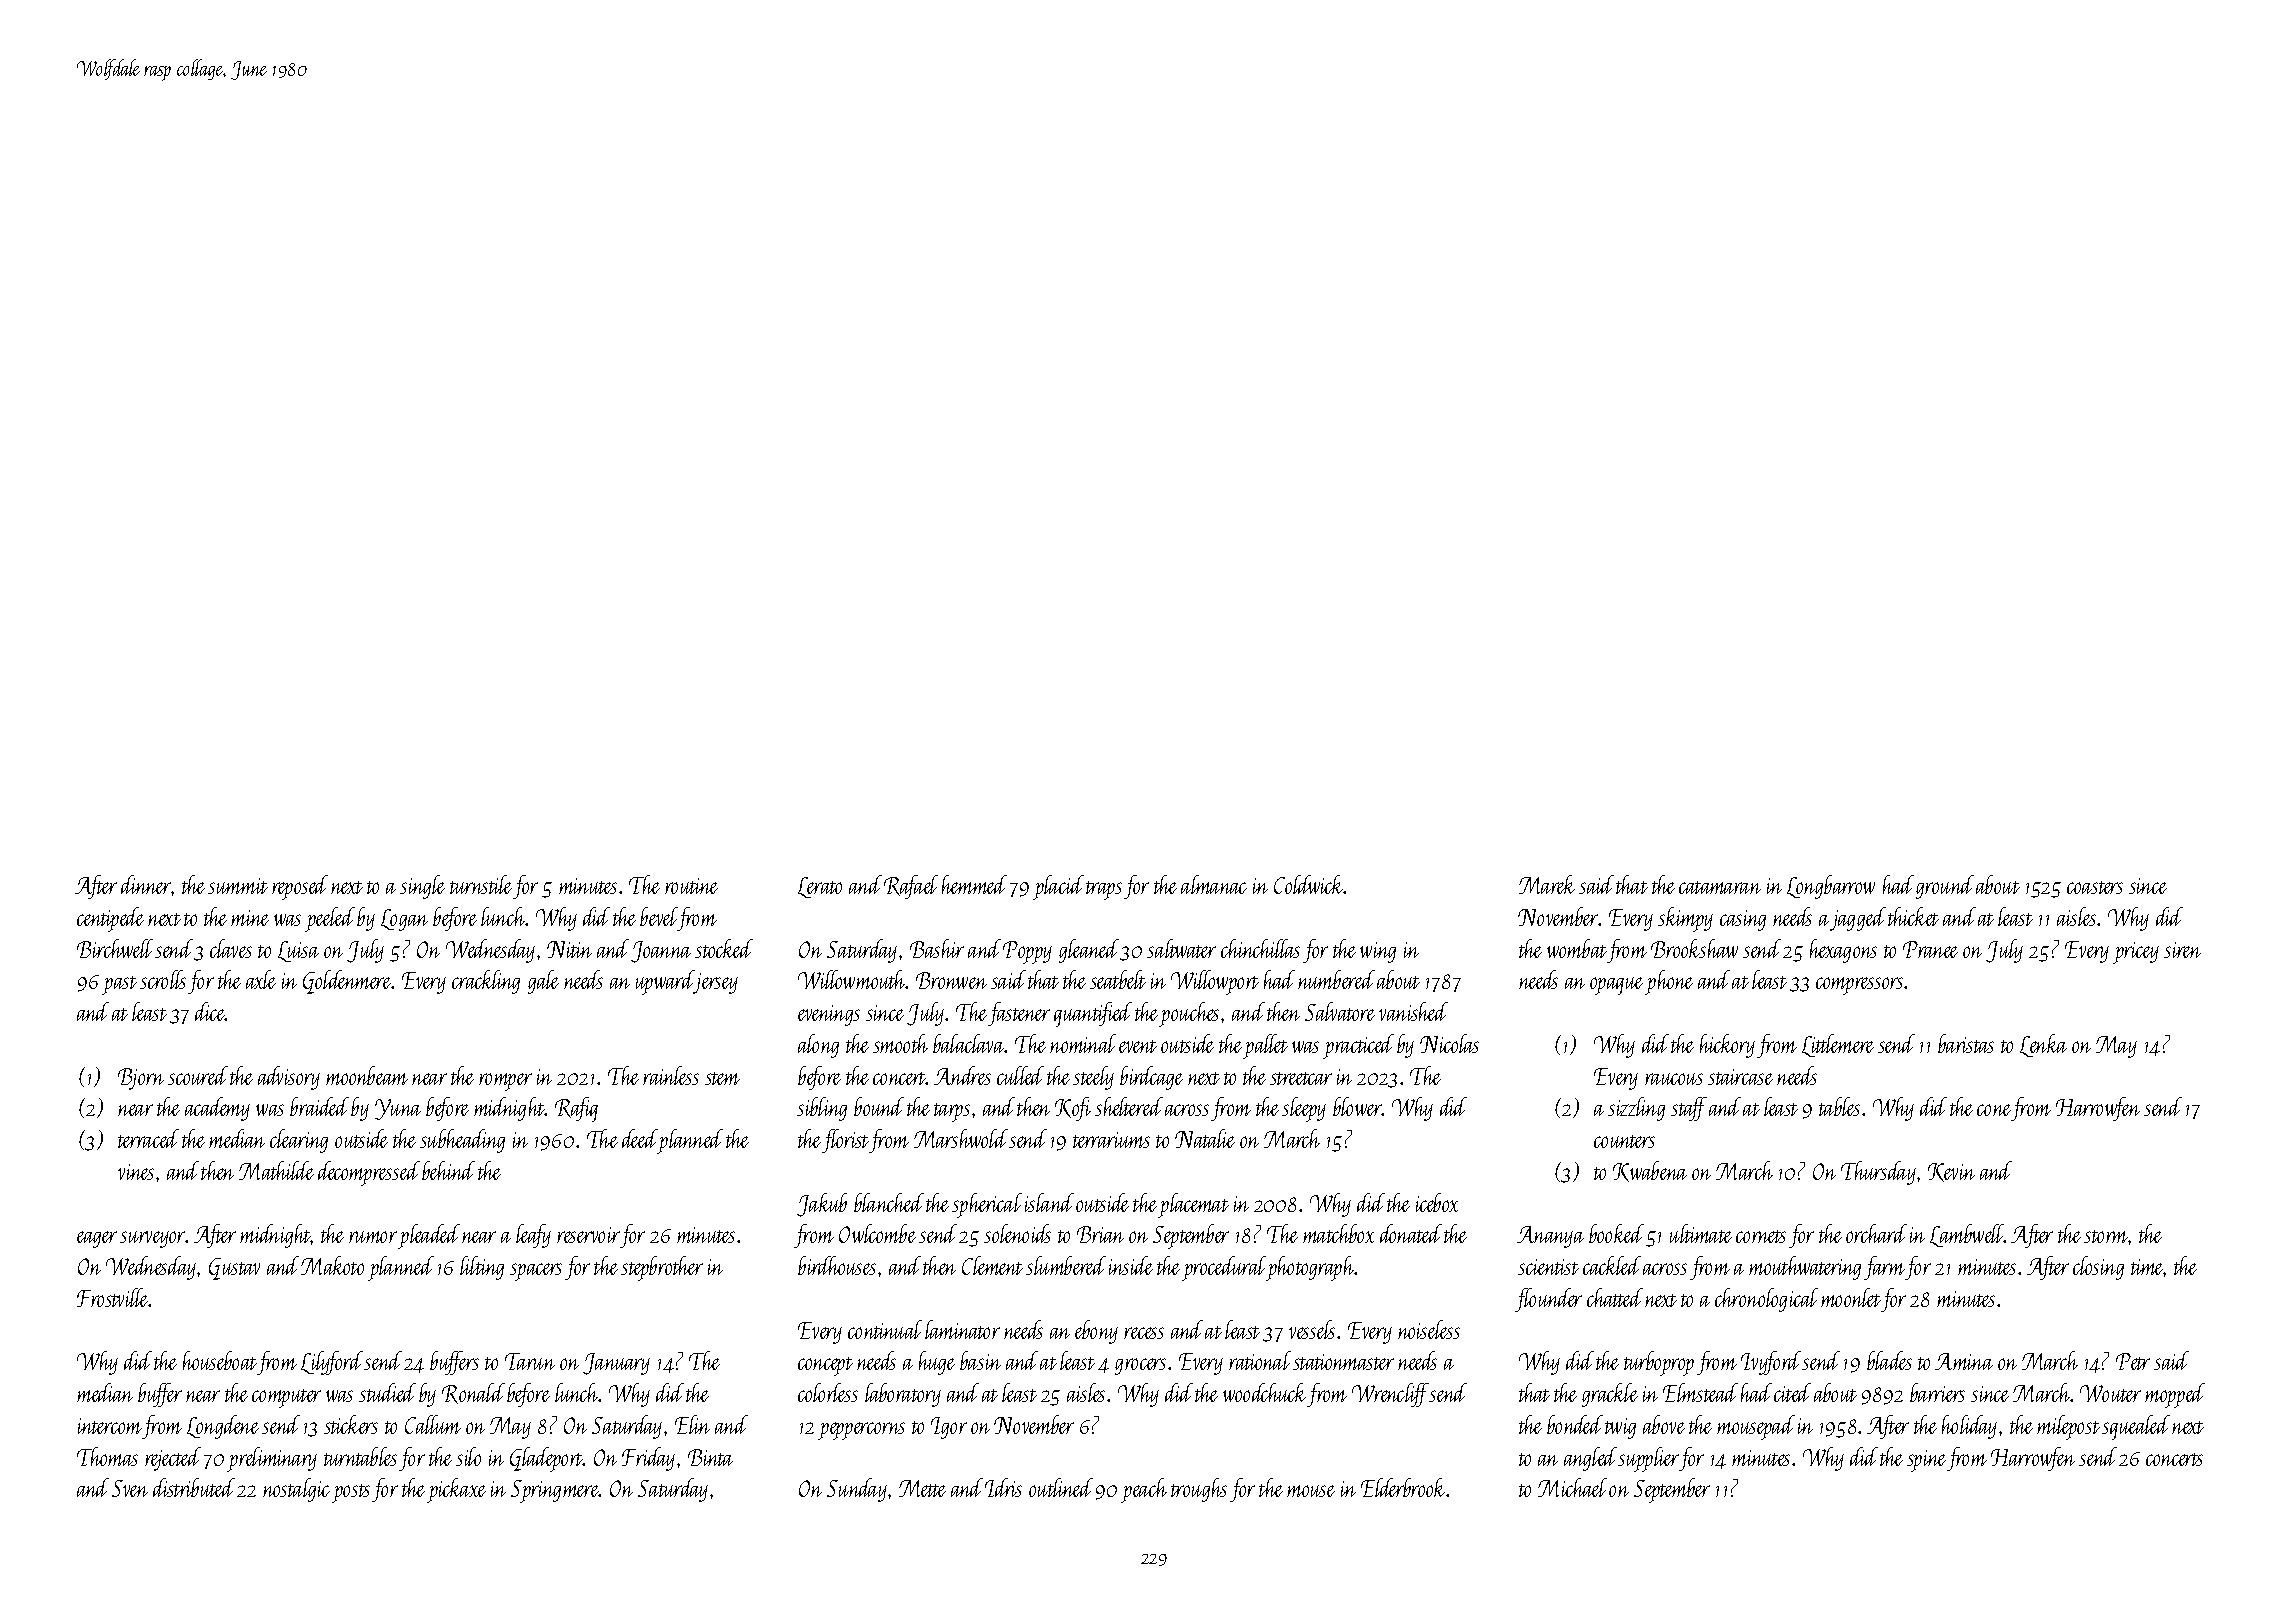  Describe the element at coordinates (2133, 1361) in the document. I see `Petr` at that location.
